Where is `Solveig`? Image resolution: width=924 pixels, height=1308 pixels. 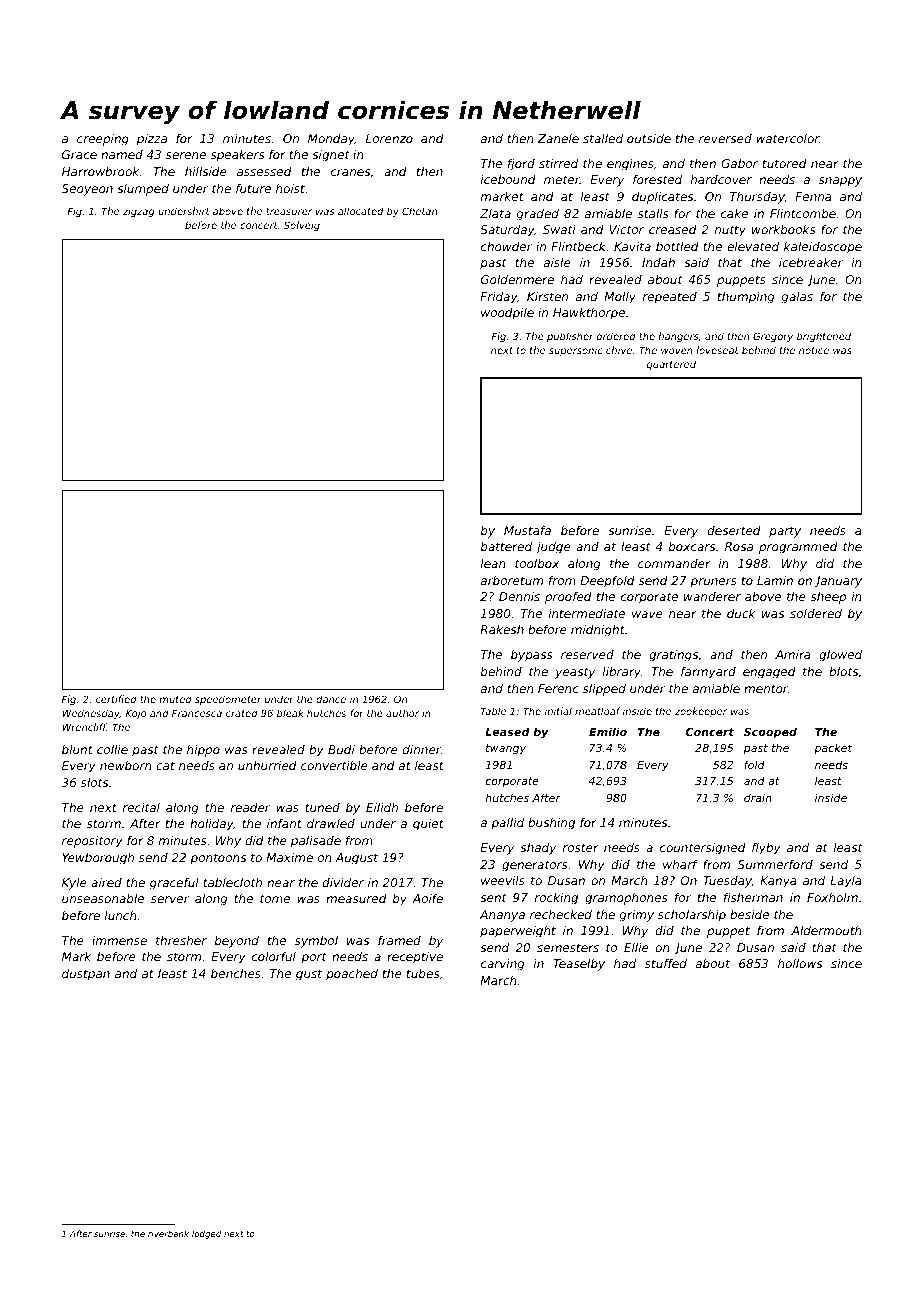 Solveig is located at coordinates (302, 226).
